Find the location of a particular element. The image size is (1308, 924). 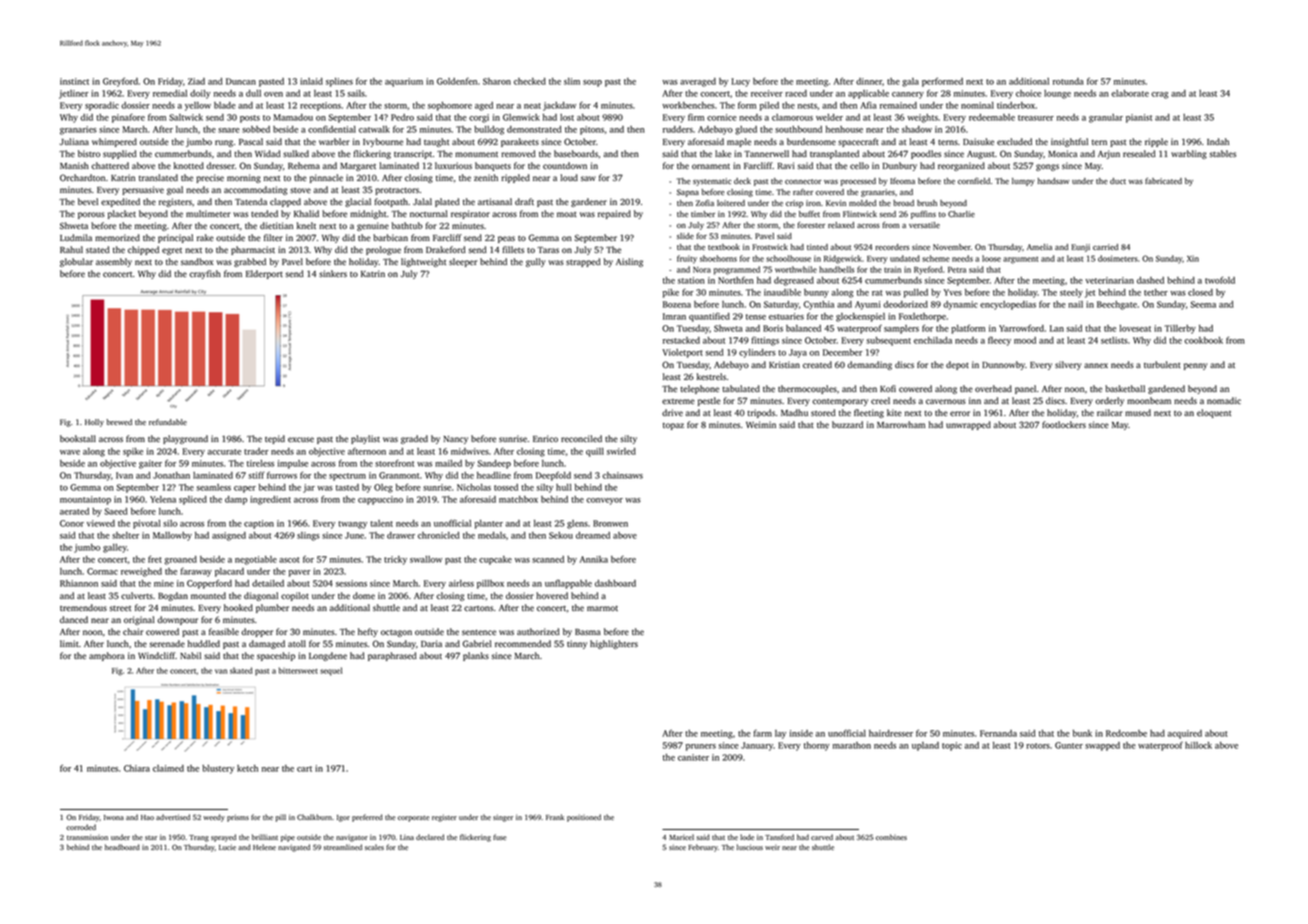

highlighters is located at coordinates (614, 644).
